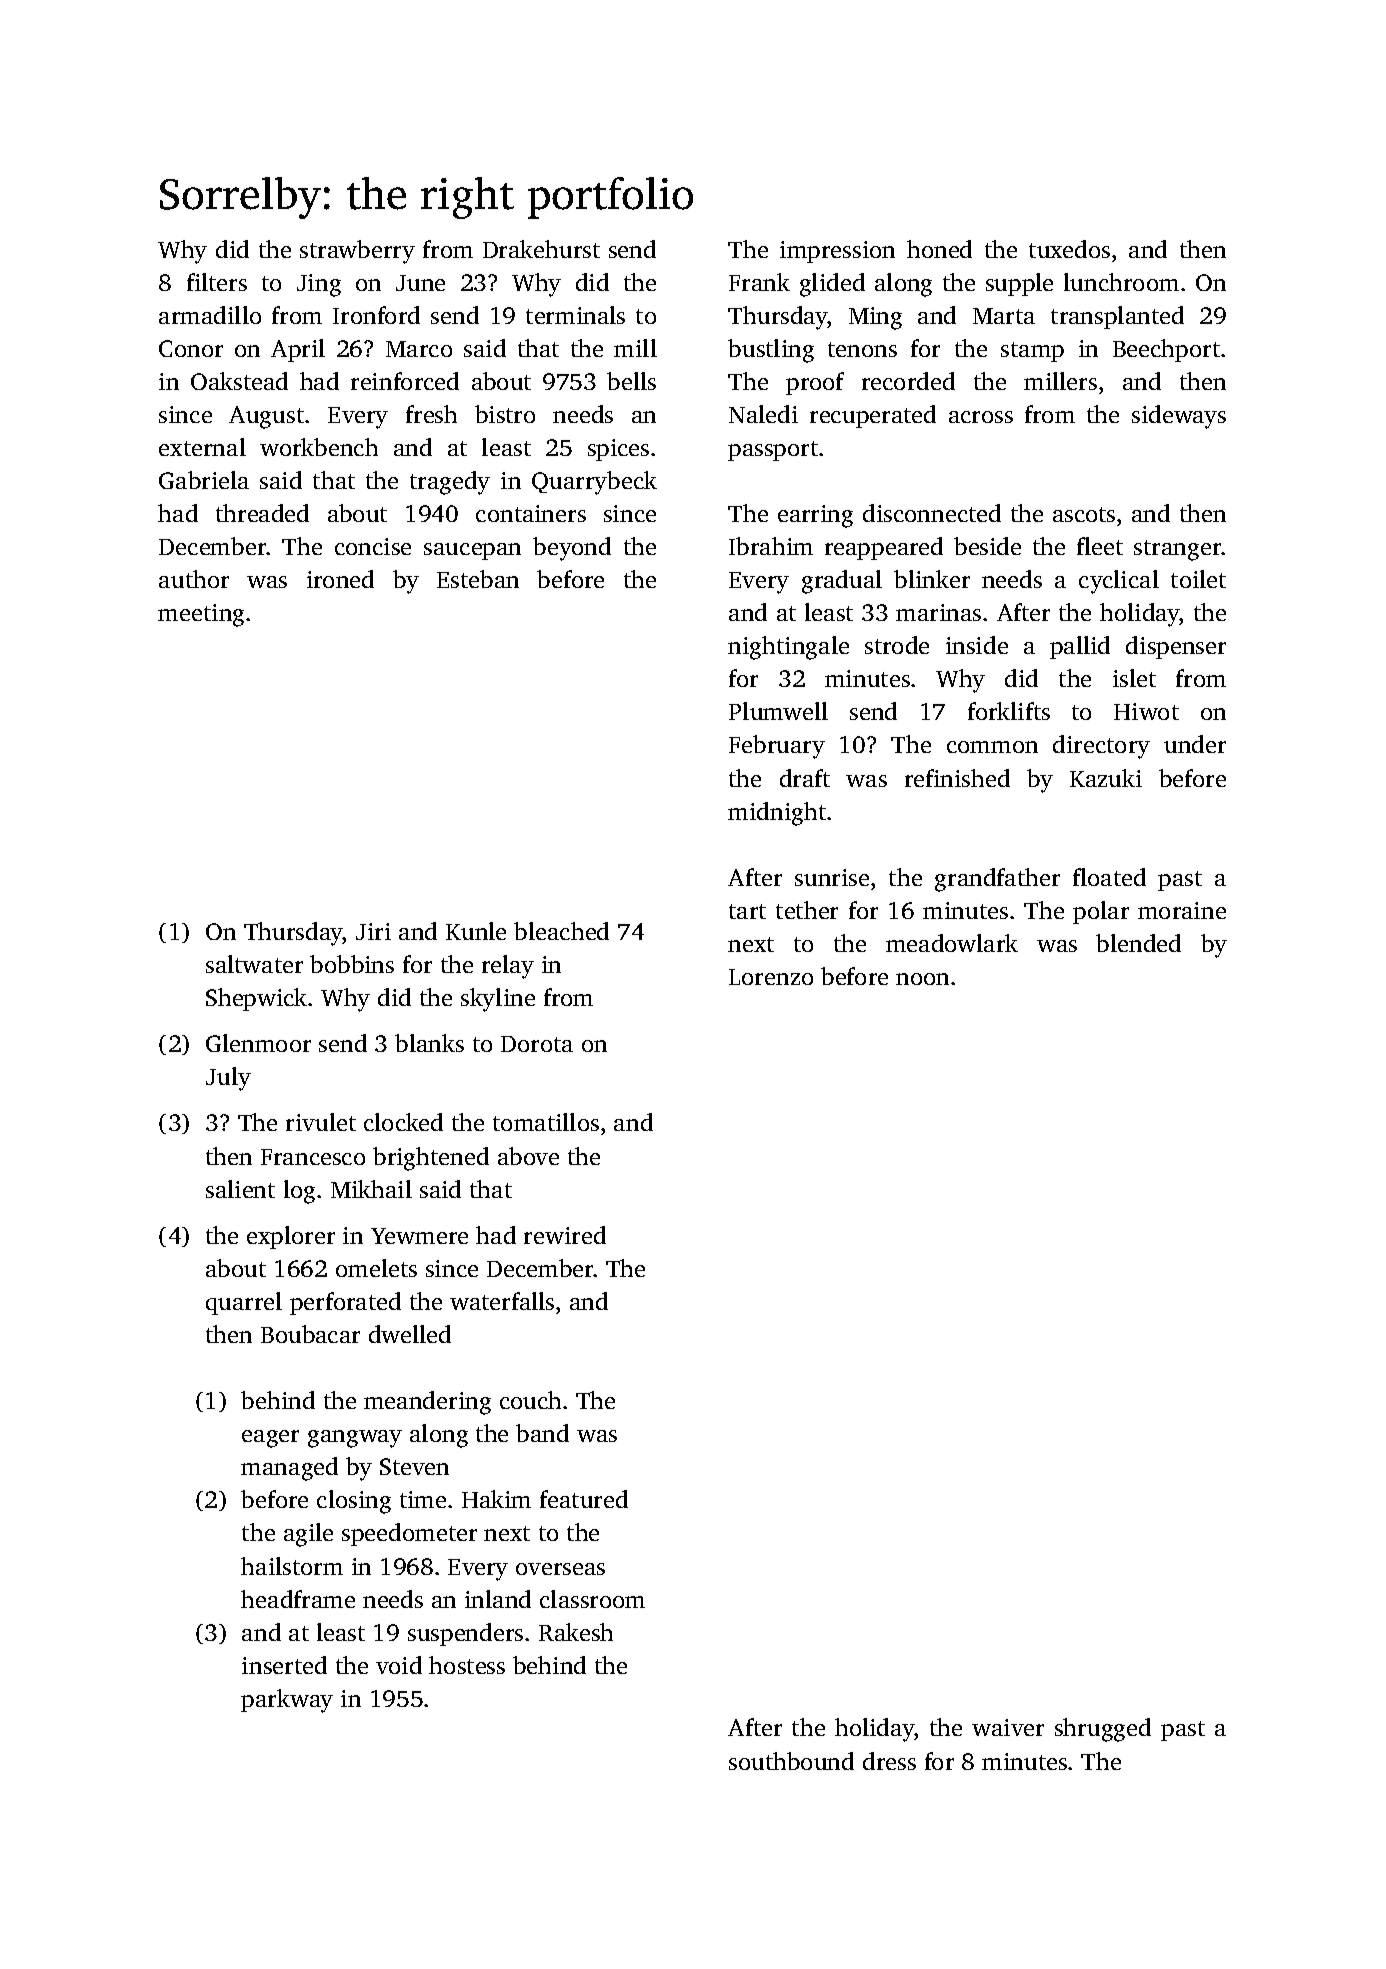  What do you see at coordinates (287, 1701) in the image?
I see `parkway` at bounding box center [287, 1701].
